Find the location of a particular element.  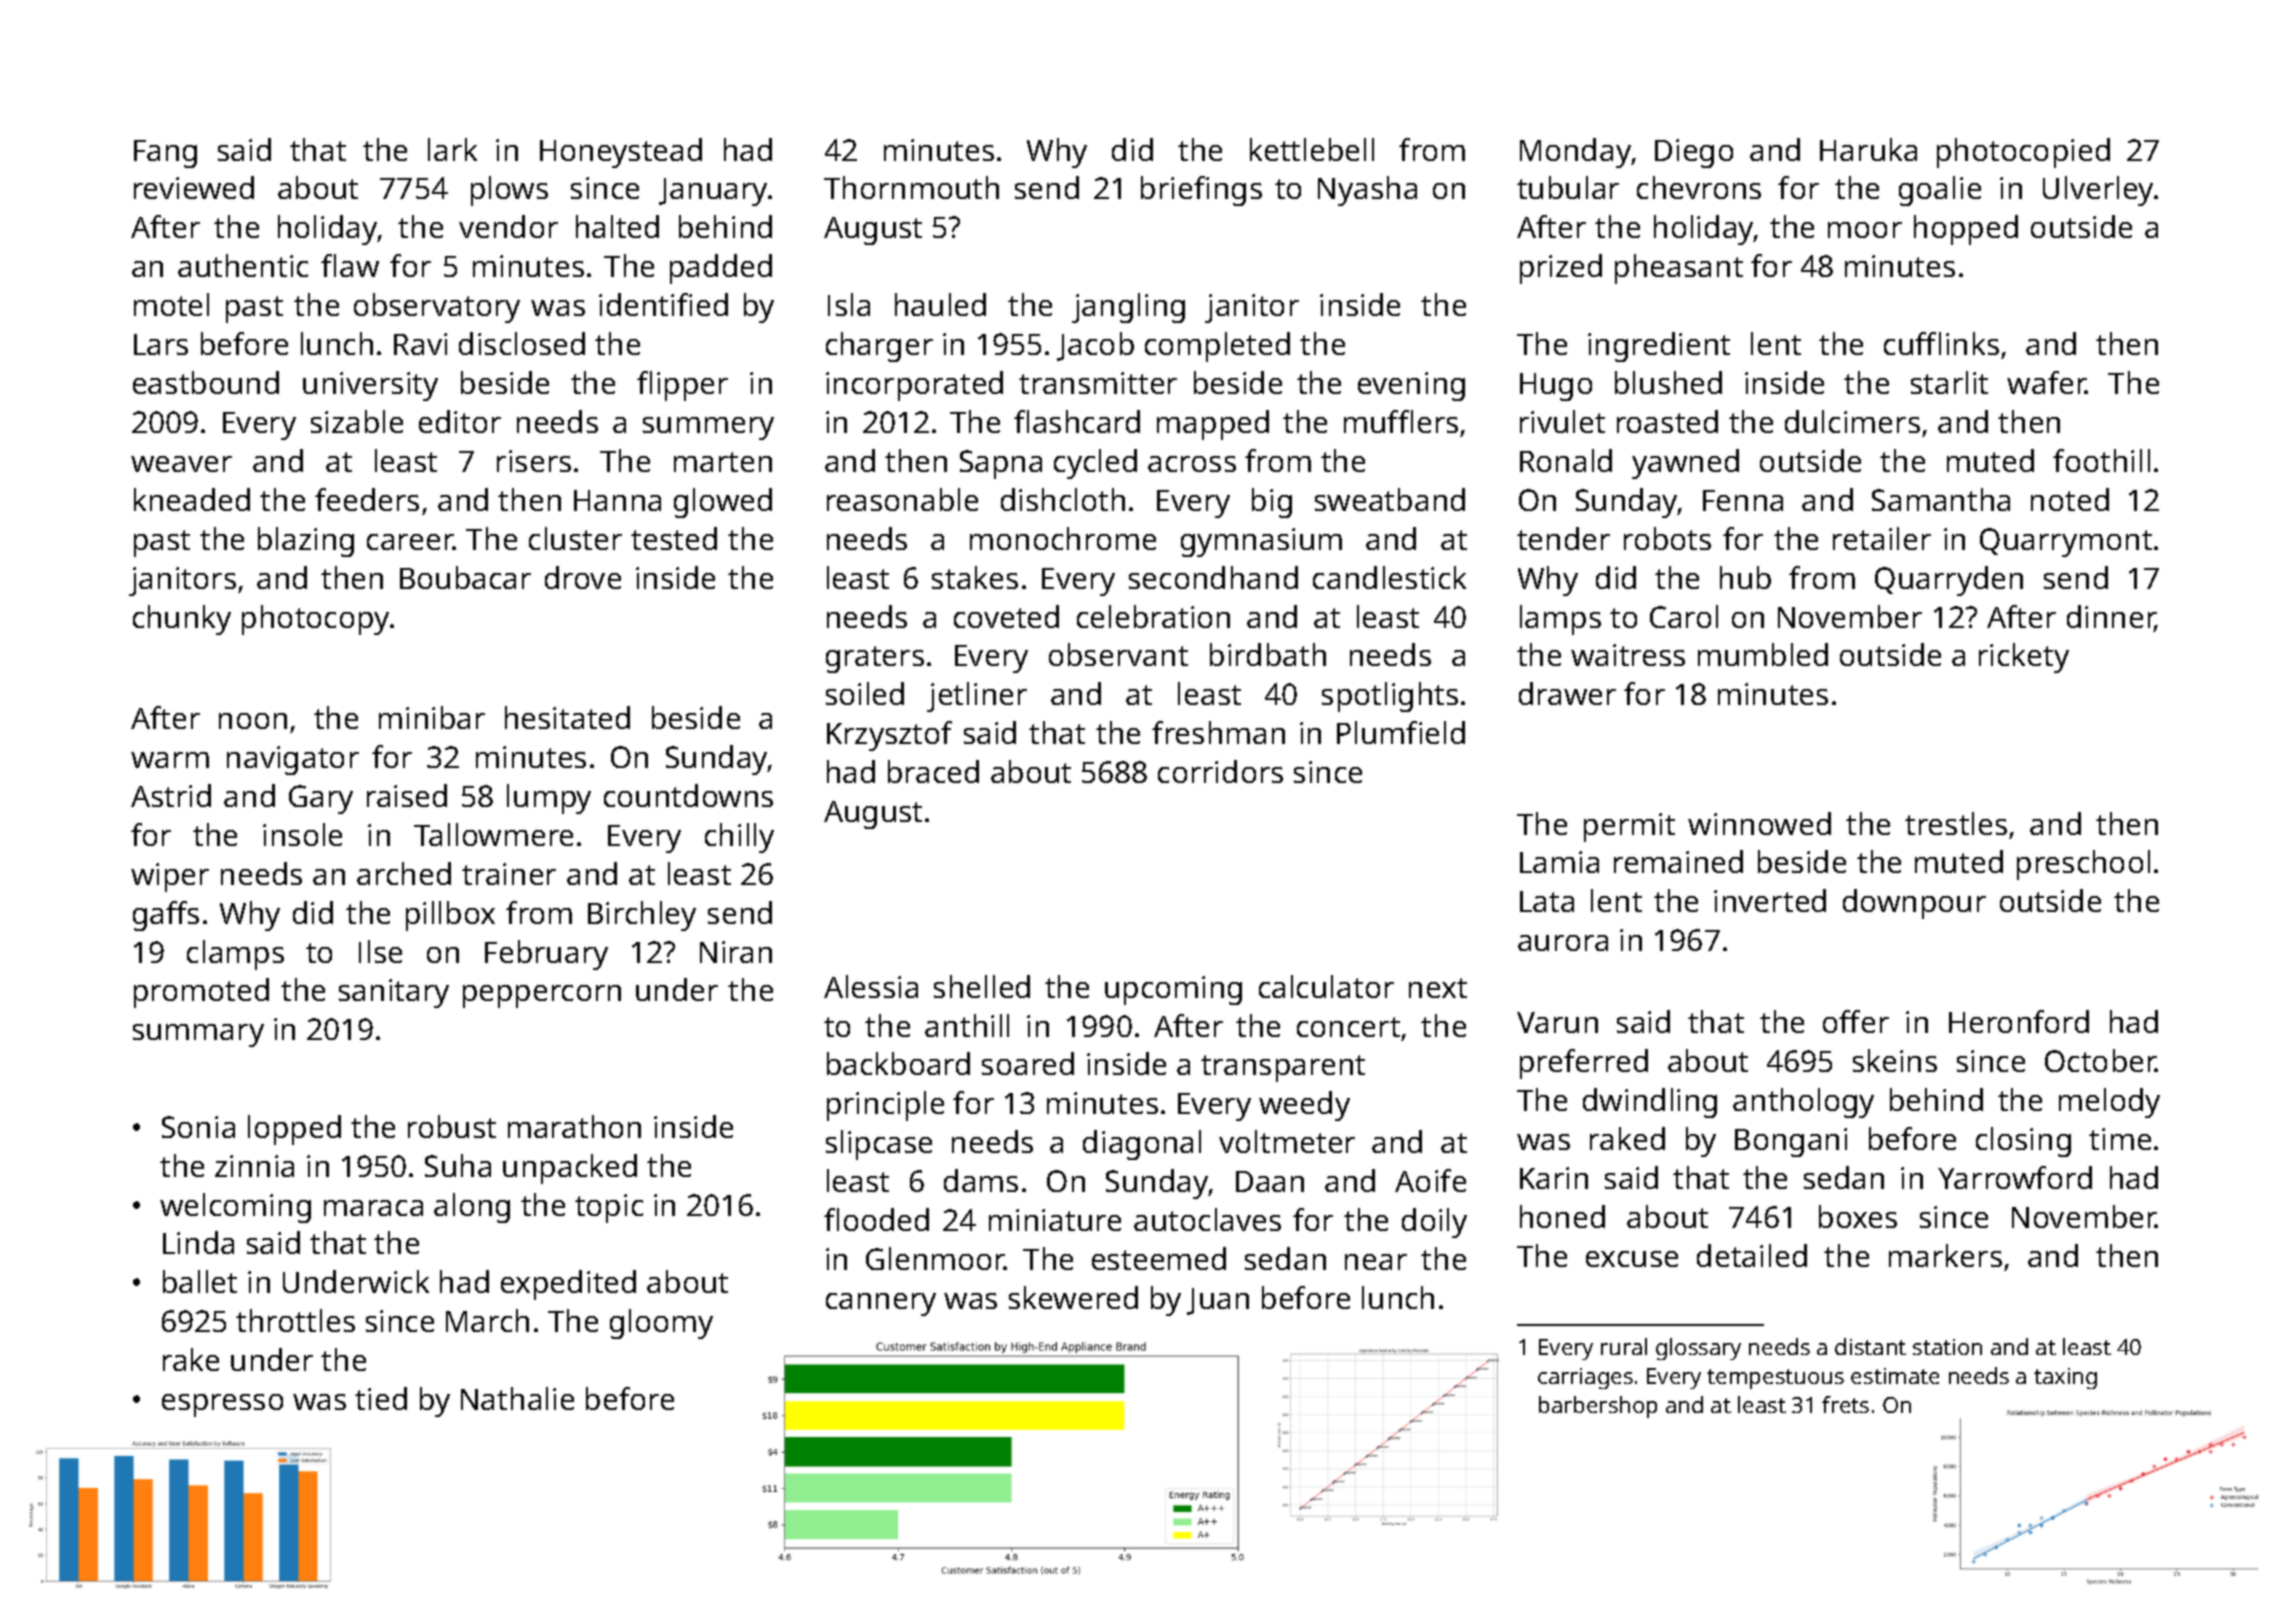

wiper is located at coordinates (170, 877).
